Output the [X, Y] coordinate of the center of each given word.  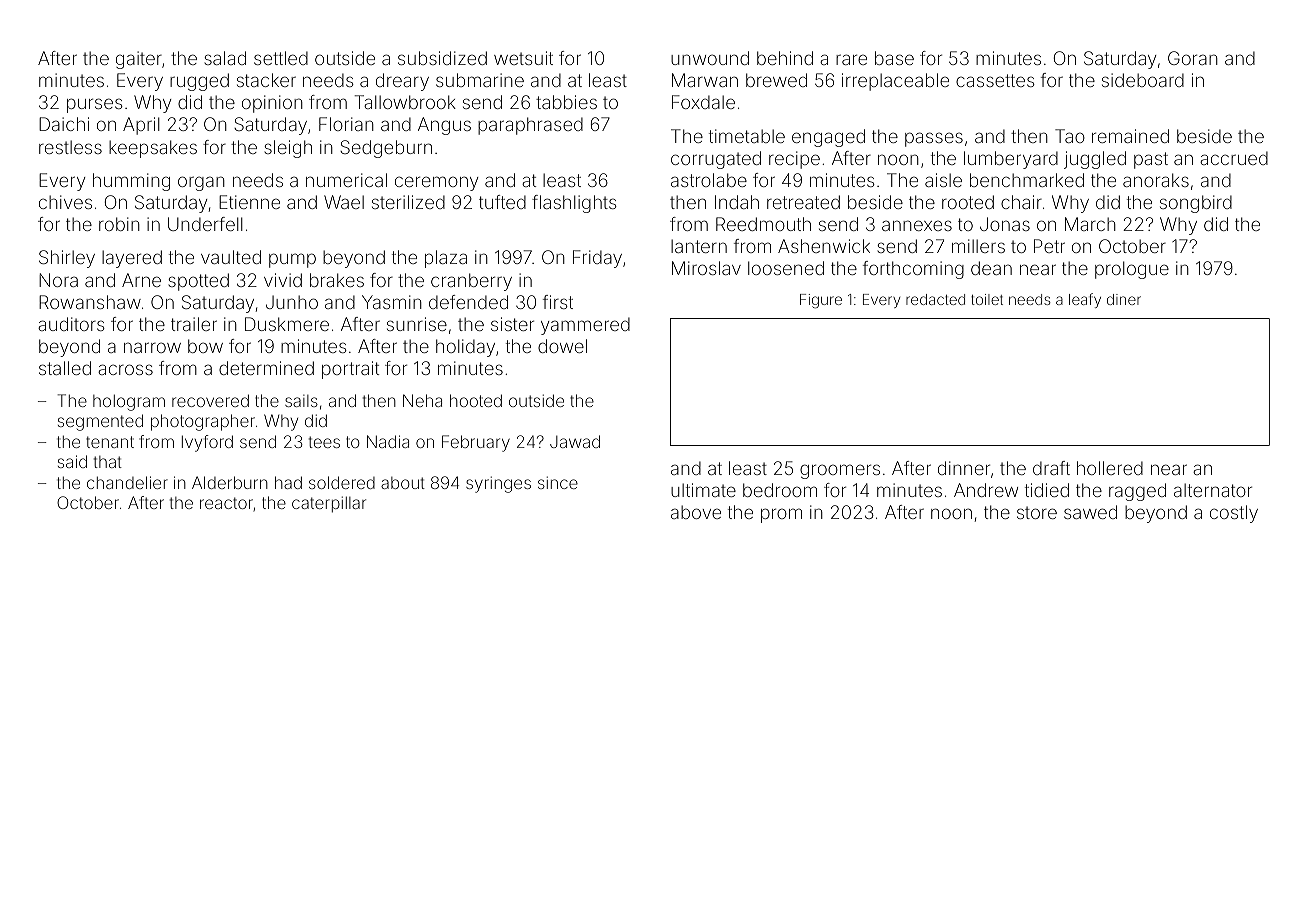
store [1037, 512]
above [696, 512]
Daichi [64, 124]
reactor [226, 503]
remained [1130, 136]
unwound [710, 58]
